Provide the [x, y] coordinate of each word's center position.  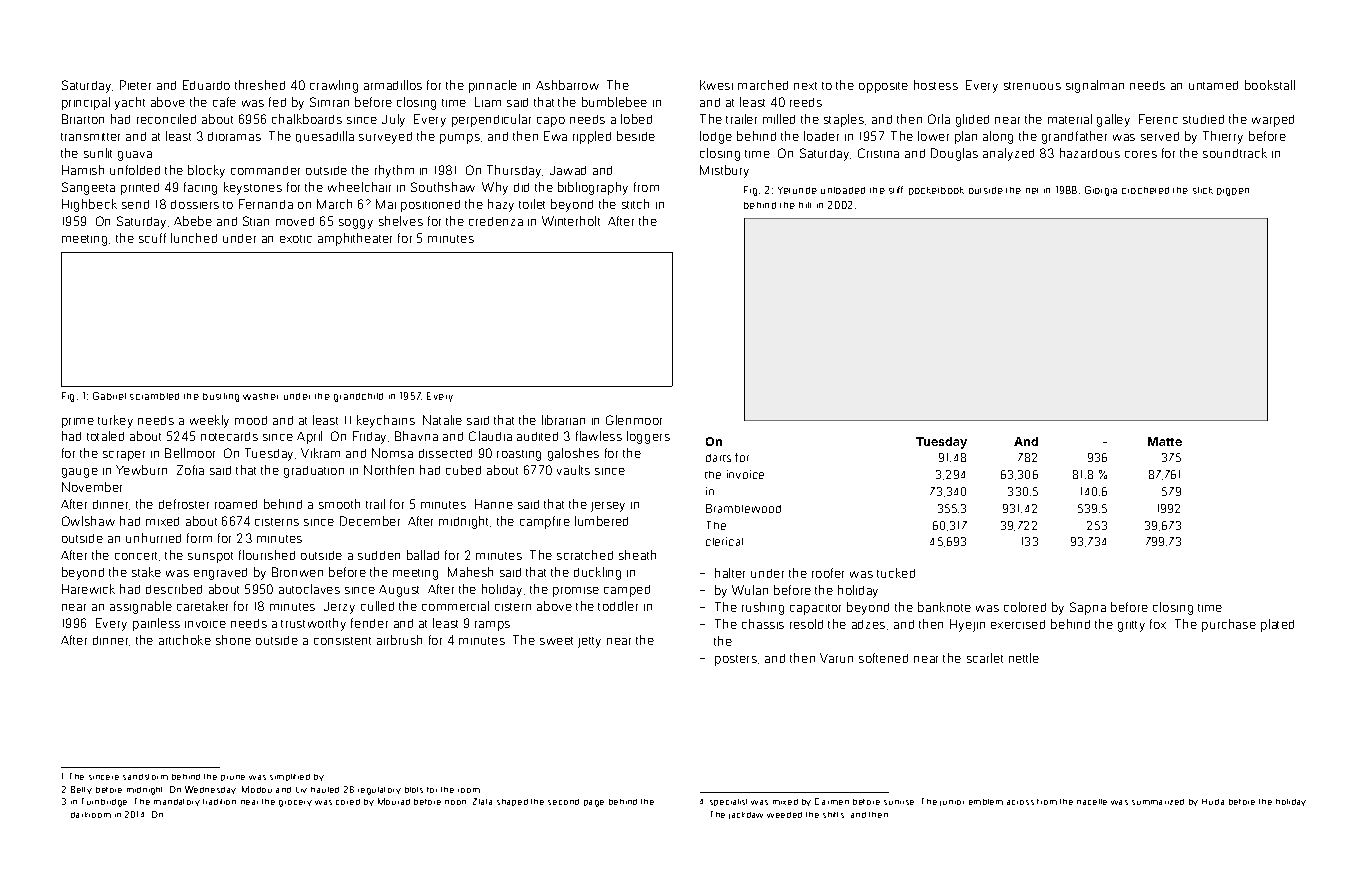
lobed [636, 119]
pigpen [1233, 192]
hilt [805, 205]
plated [1277, 625]
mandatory [177, 802]
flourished [267, 555]
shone [233, 640]
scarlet [985, 658]
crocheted [1145, 190]
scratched [585, 555]
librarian [563, 420]
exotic [296, 239]
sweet [556, 641]
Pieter [135, 85]
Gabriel [109, 396]
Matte [1165, 441]
